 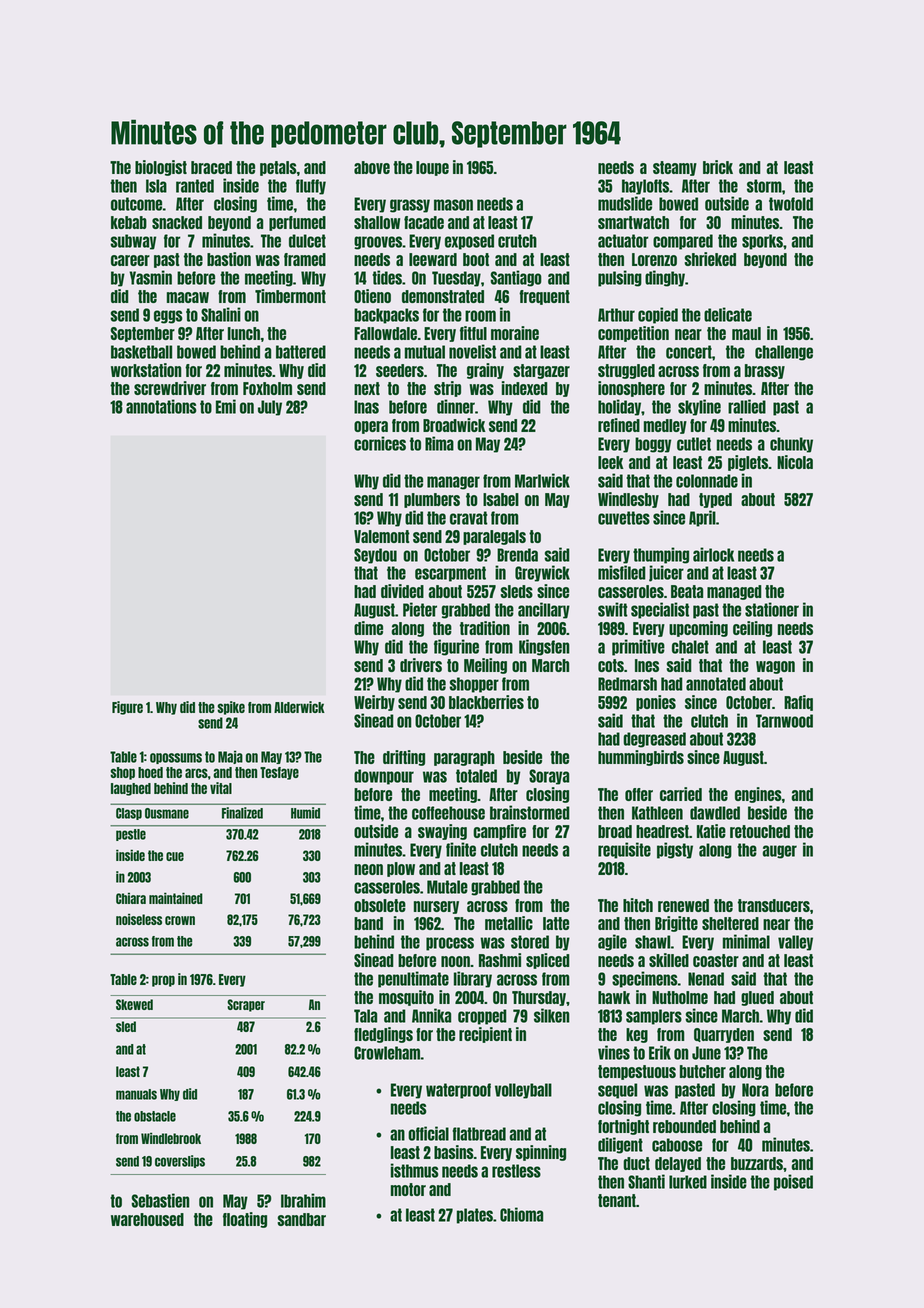 I want to click on Rima, so click(x=439, y=443).
